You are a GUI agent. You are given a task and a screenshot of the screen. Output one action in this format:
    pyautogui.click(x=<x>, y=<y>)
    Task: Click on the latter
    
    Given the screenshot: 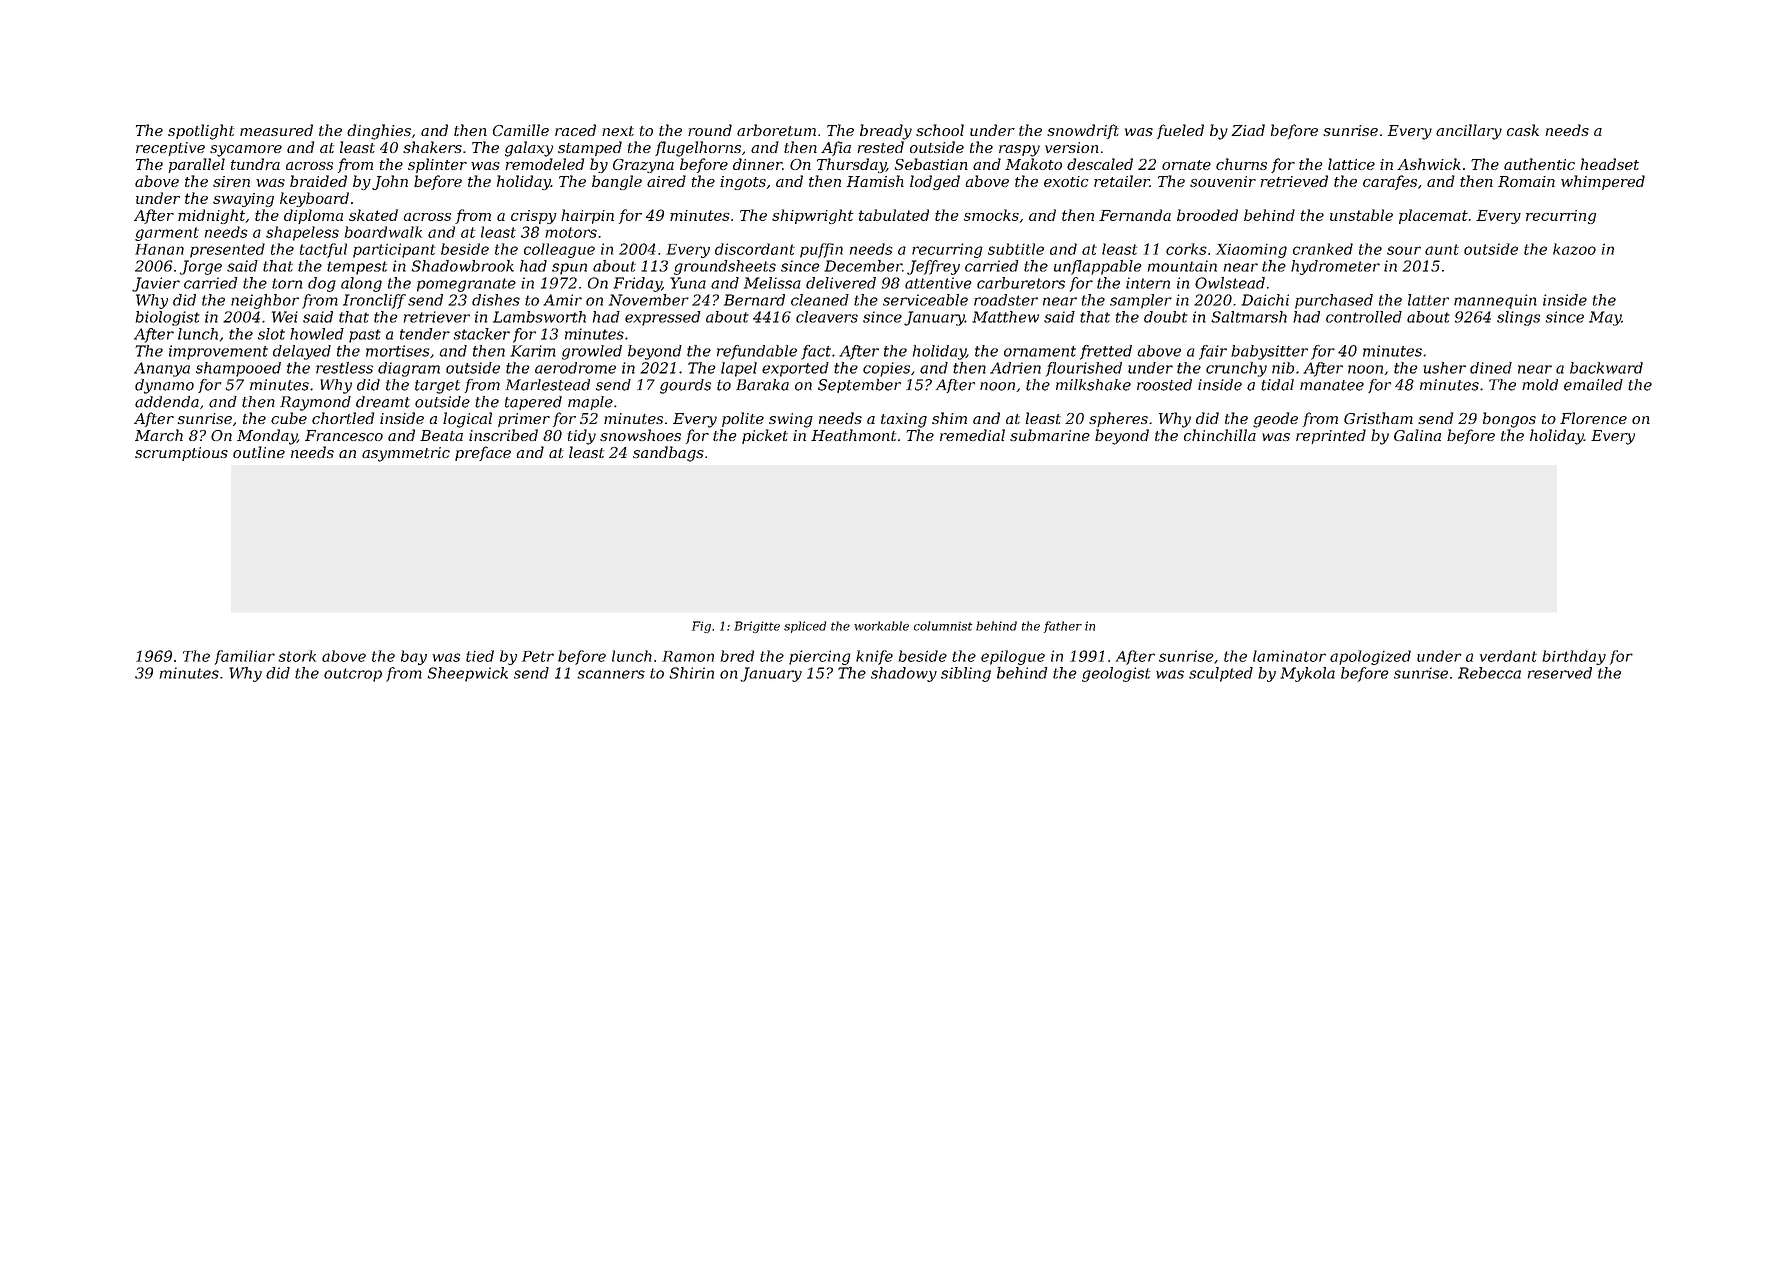 What is the action you would take?
    pyautogui.click(x=1428, y=300)
